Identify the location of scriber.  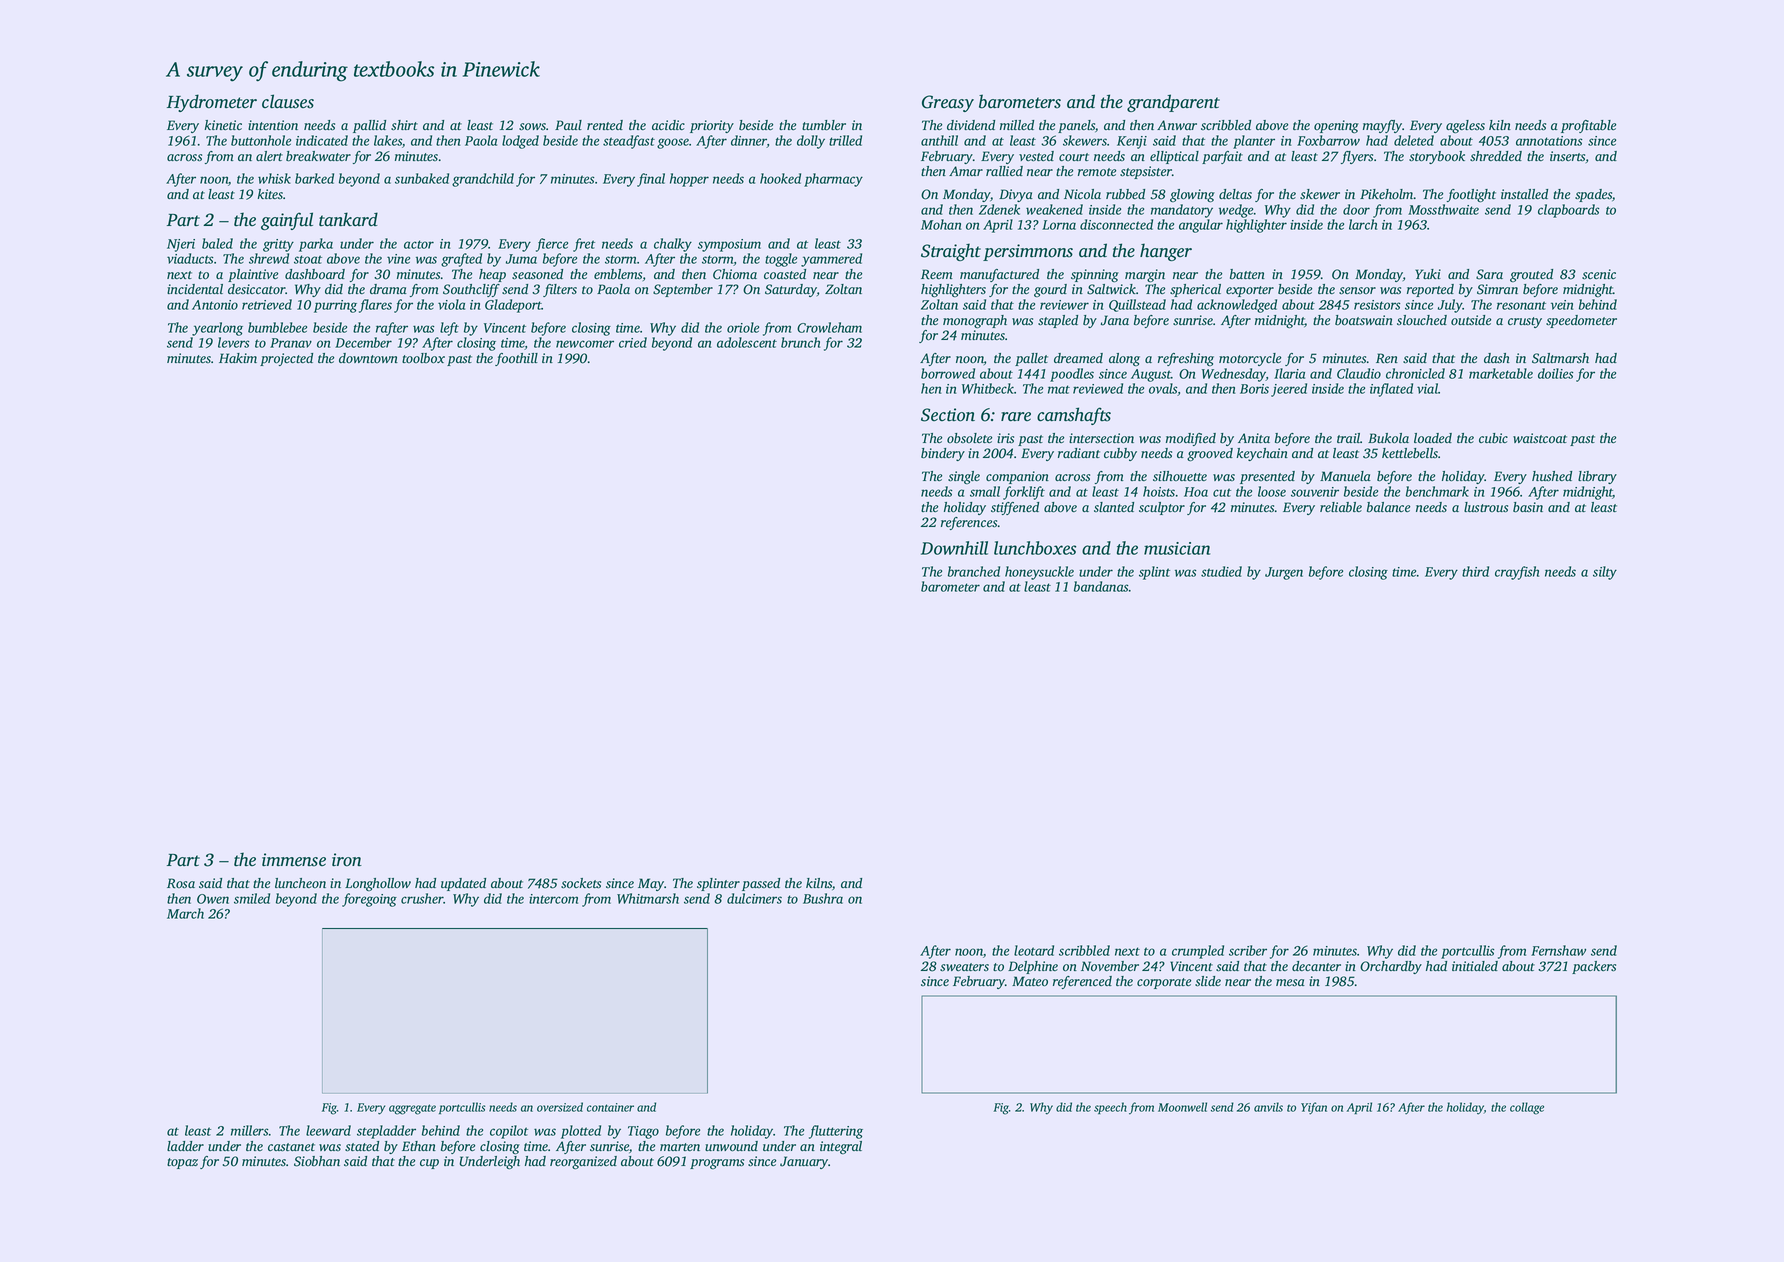
(1248, 950).
